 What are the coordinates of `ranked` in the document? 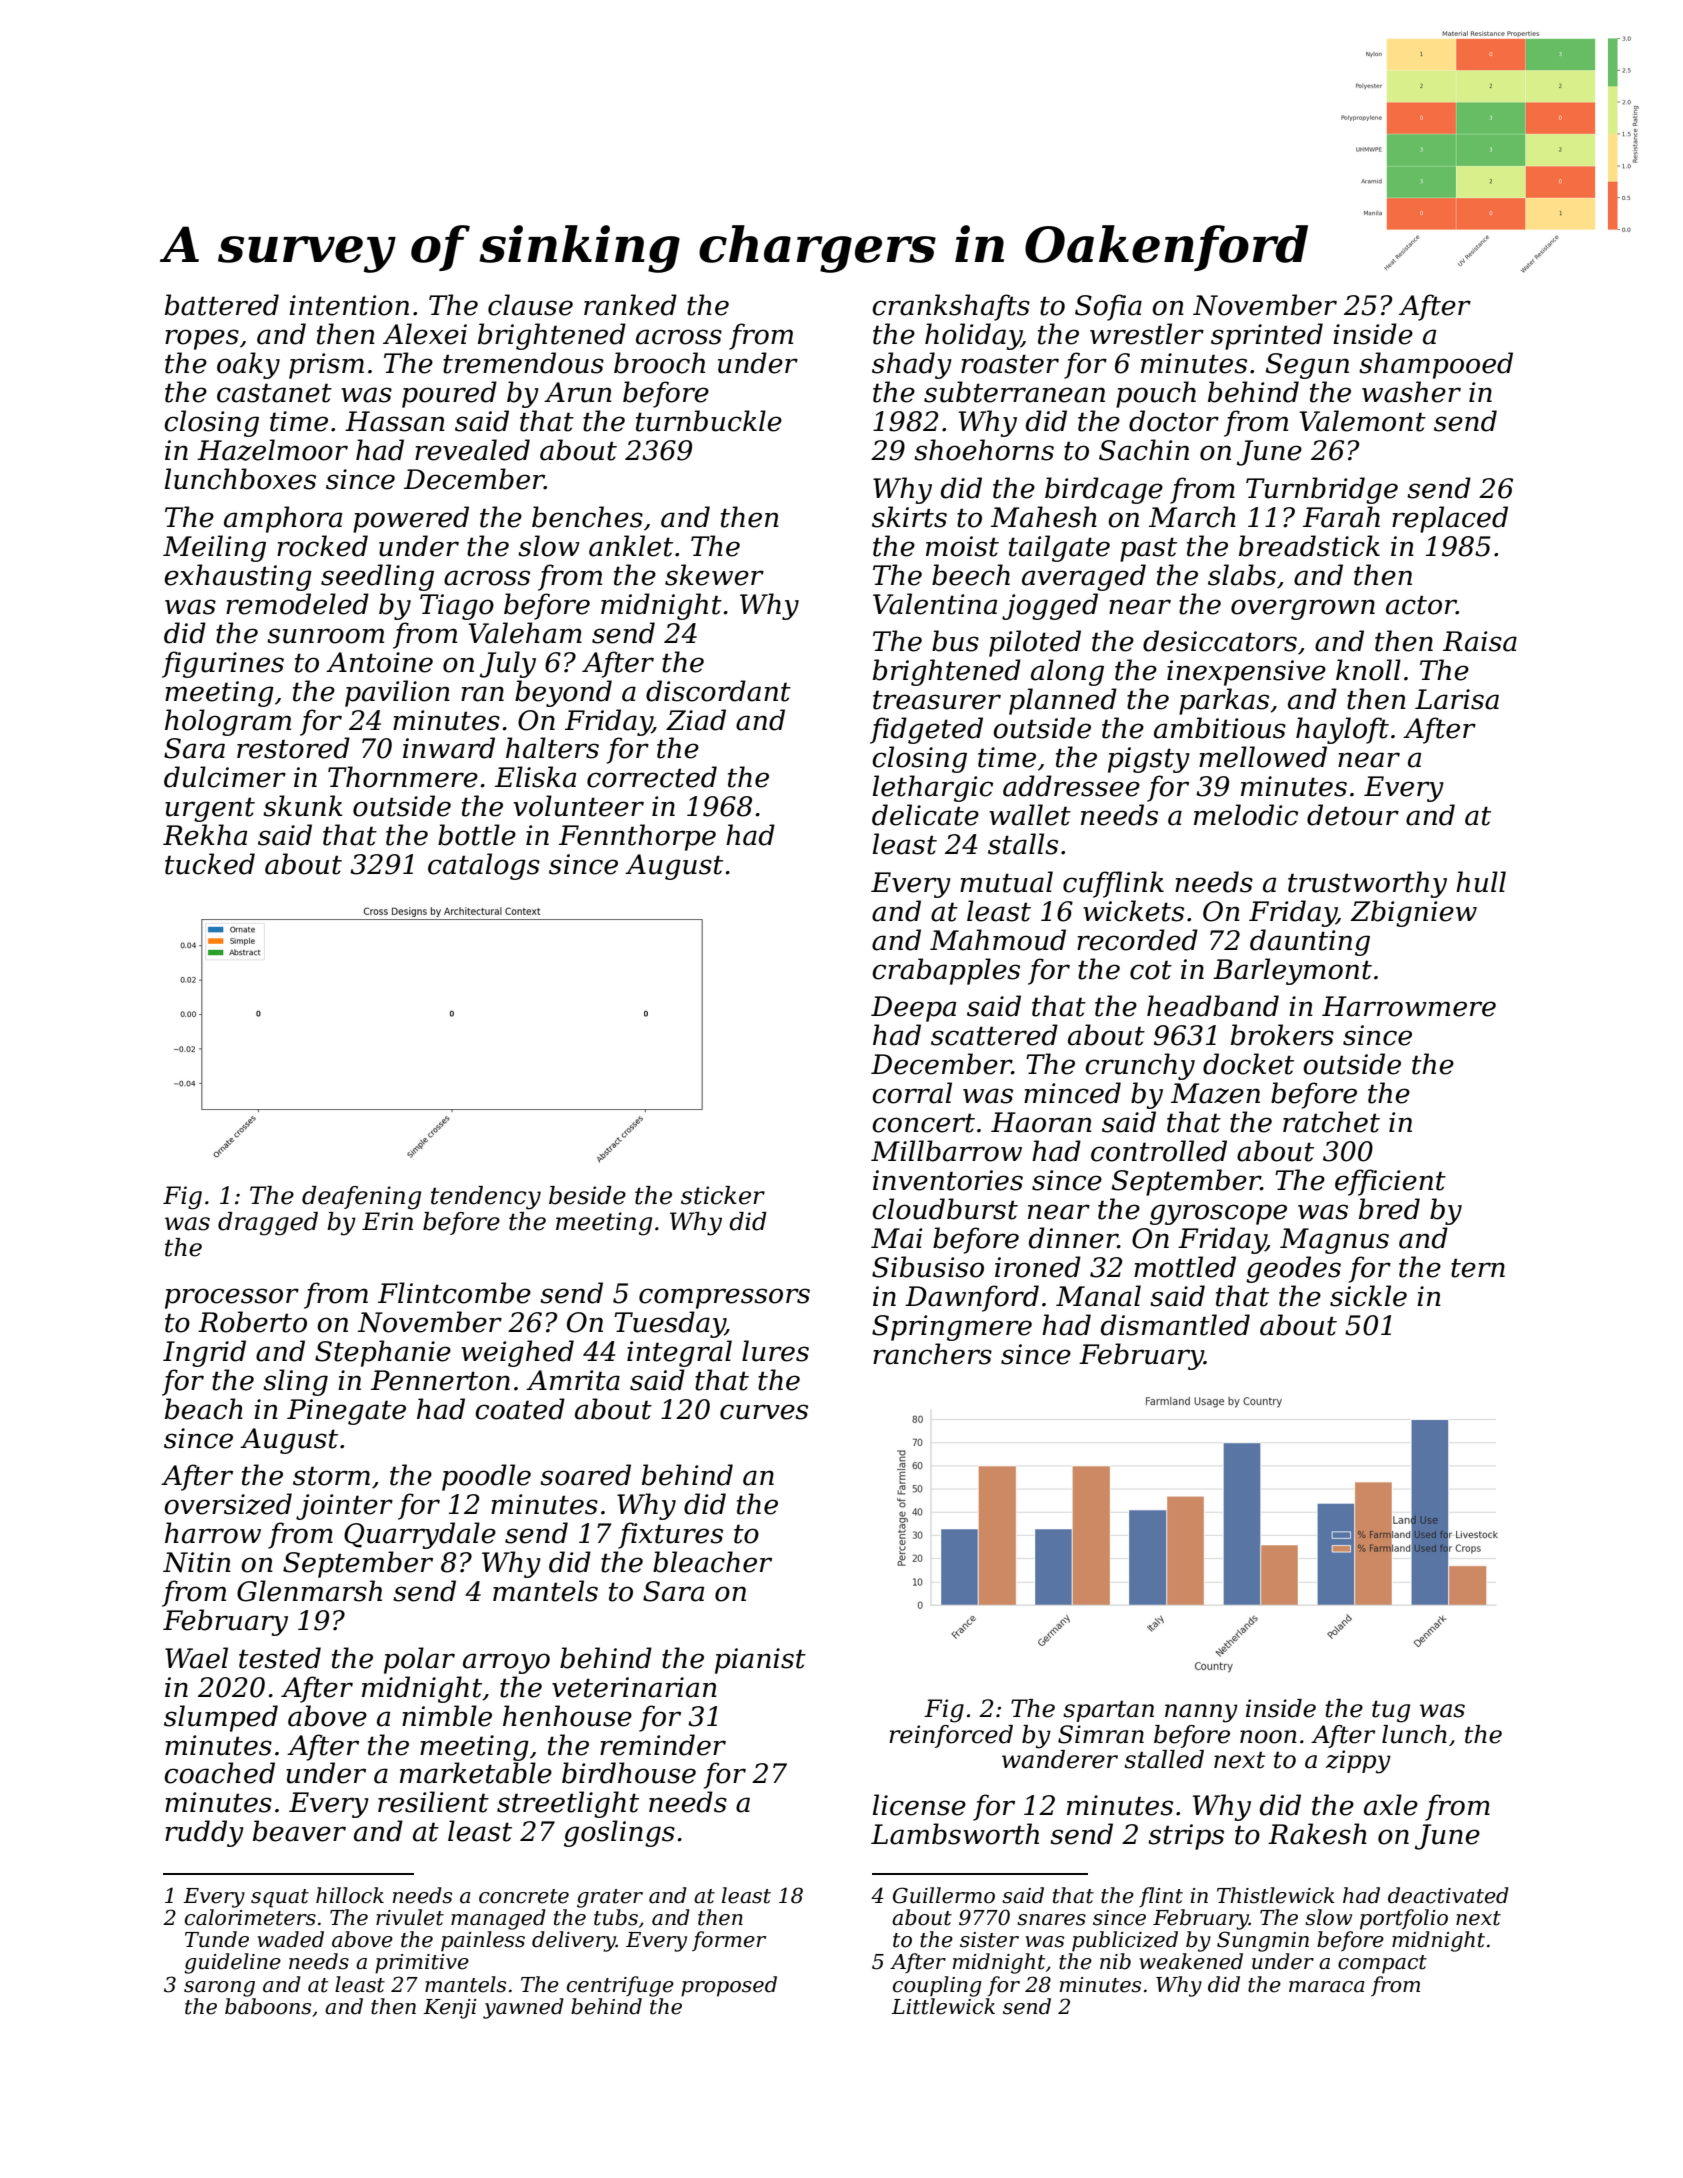 It's located at (630, 305).
